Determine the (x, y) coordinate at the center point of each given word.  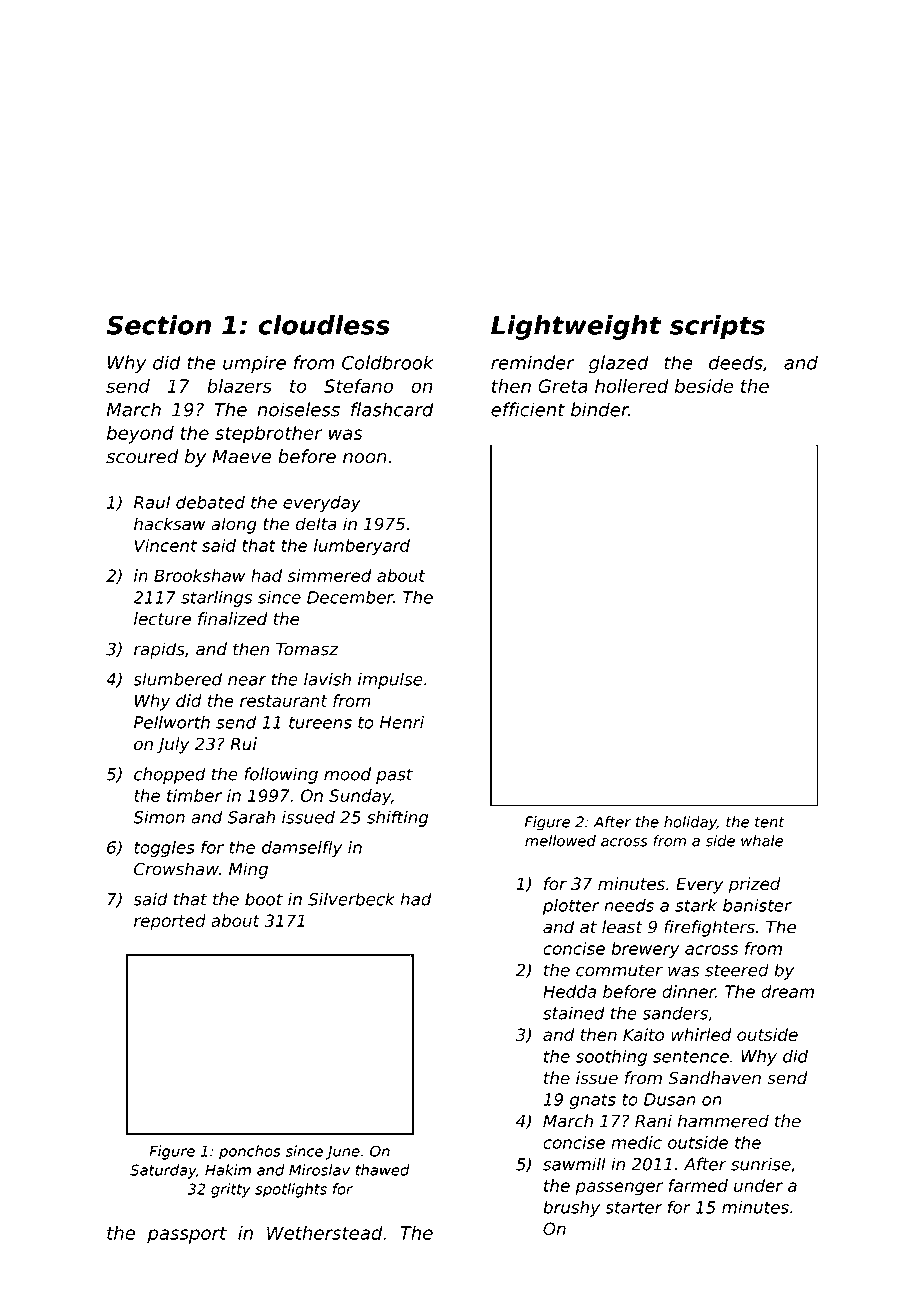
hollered (632, 386)
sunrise (761, 1164)
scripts (717, 327)
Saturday (163, 1171)
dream (787, 991)
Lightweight (576, 327)
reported (170, 922)
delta (316, 524)
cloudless (324, 325)
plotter (571, 906)
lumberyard (362, 547)
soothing (611, 1058)
